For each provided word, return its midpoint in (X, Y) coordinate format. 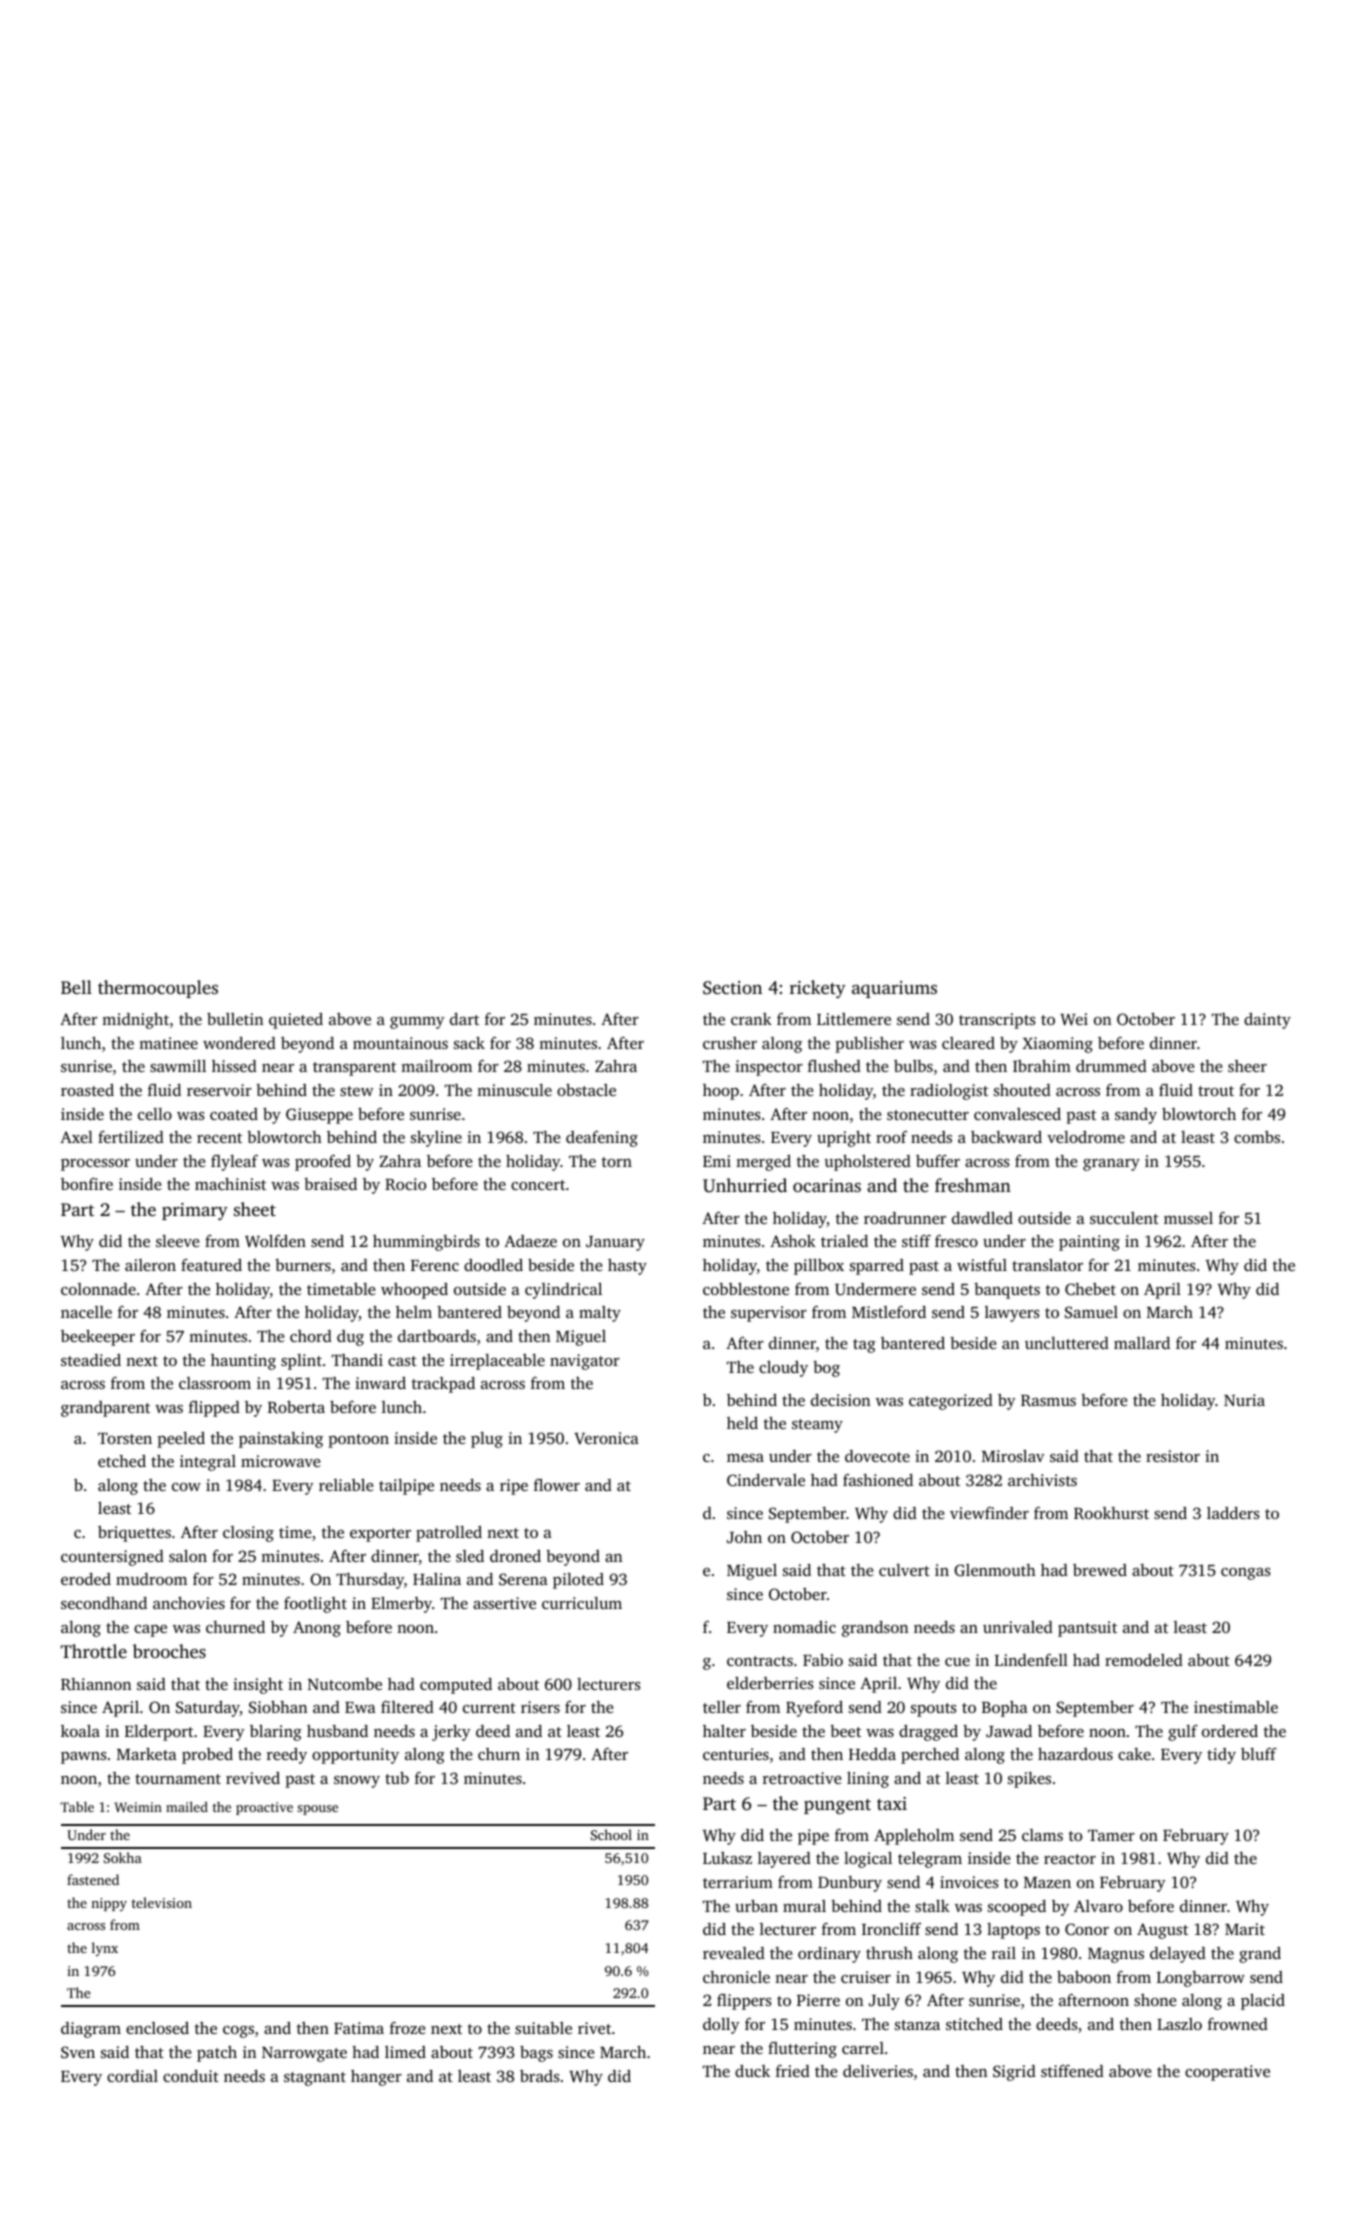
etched (122, 1461)
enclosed (157, 2028)
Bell (76, 987)
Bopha (1005, 1709)
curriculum (582, 1603)
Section (732, 988)
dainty (1267, 1021)
